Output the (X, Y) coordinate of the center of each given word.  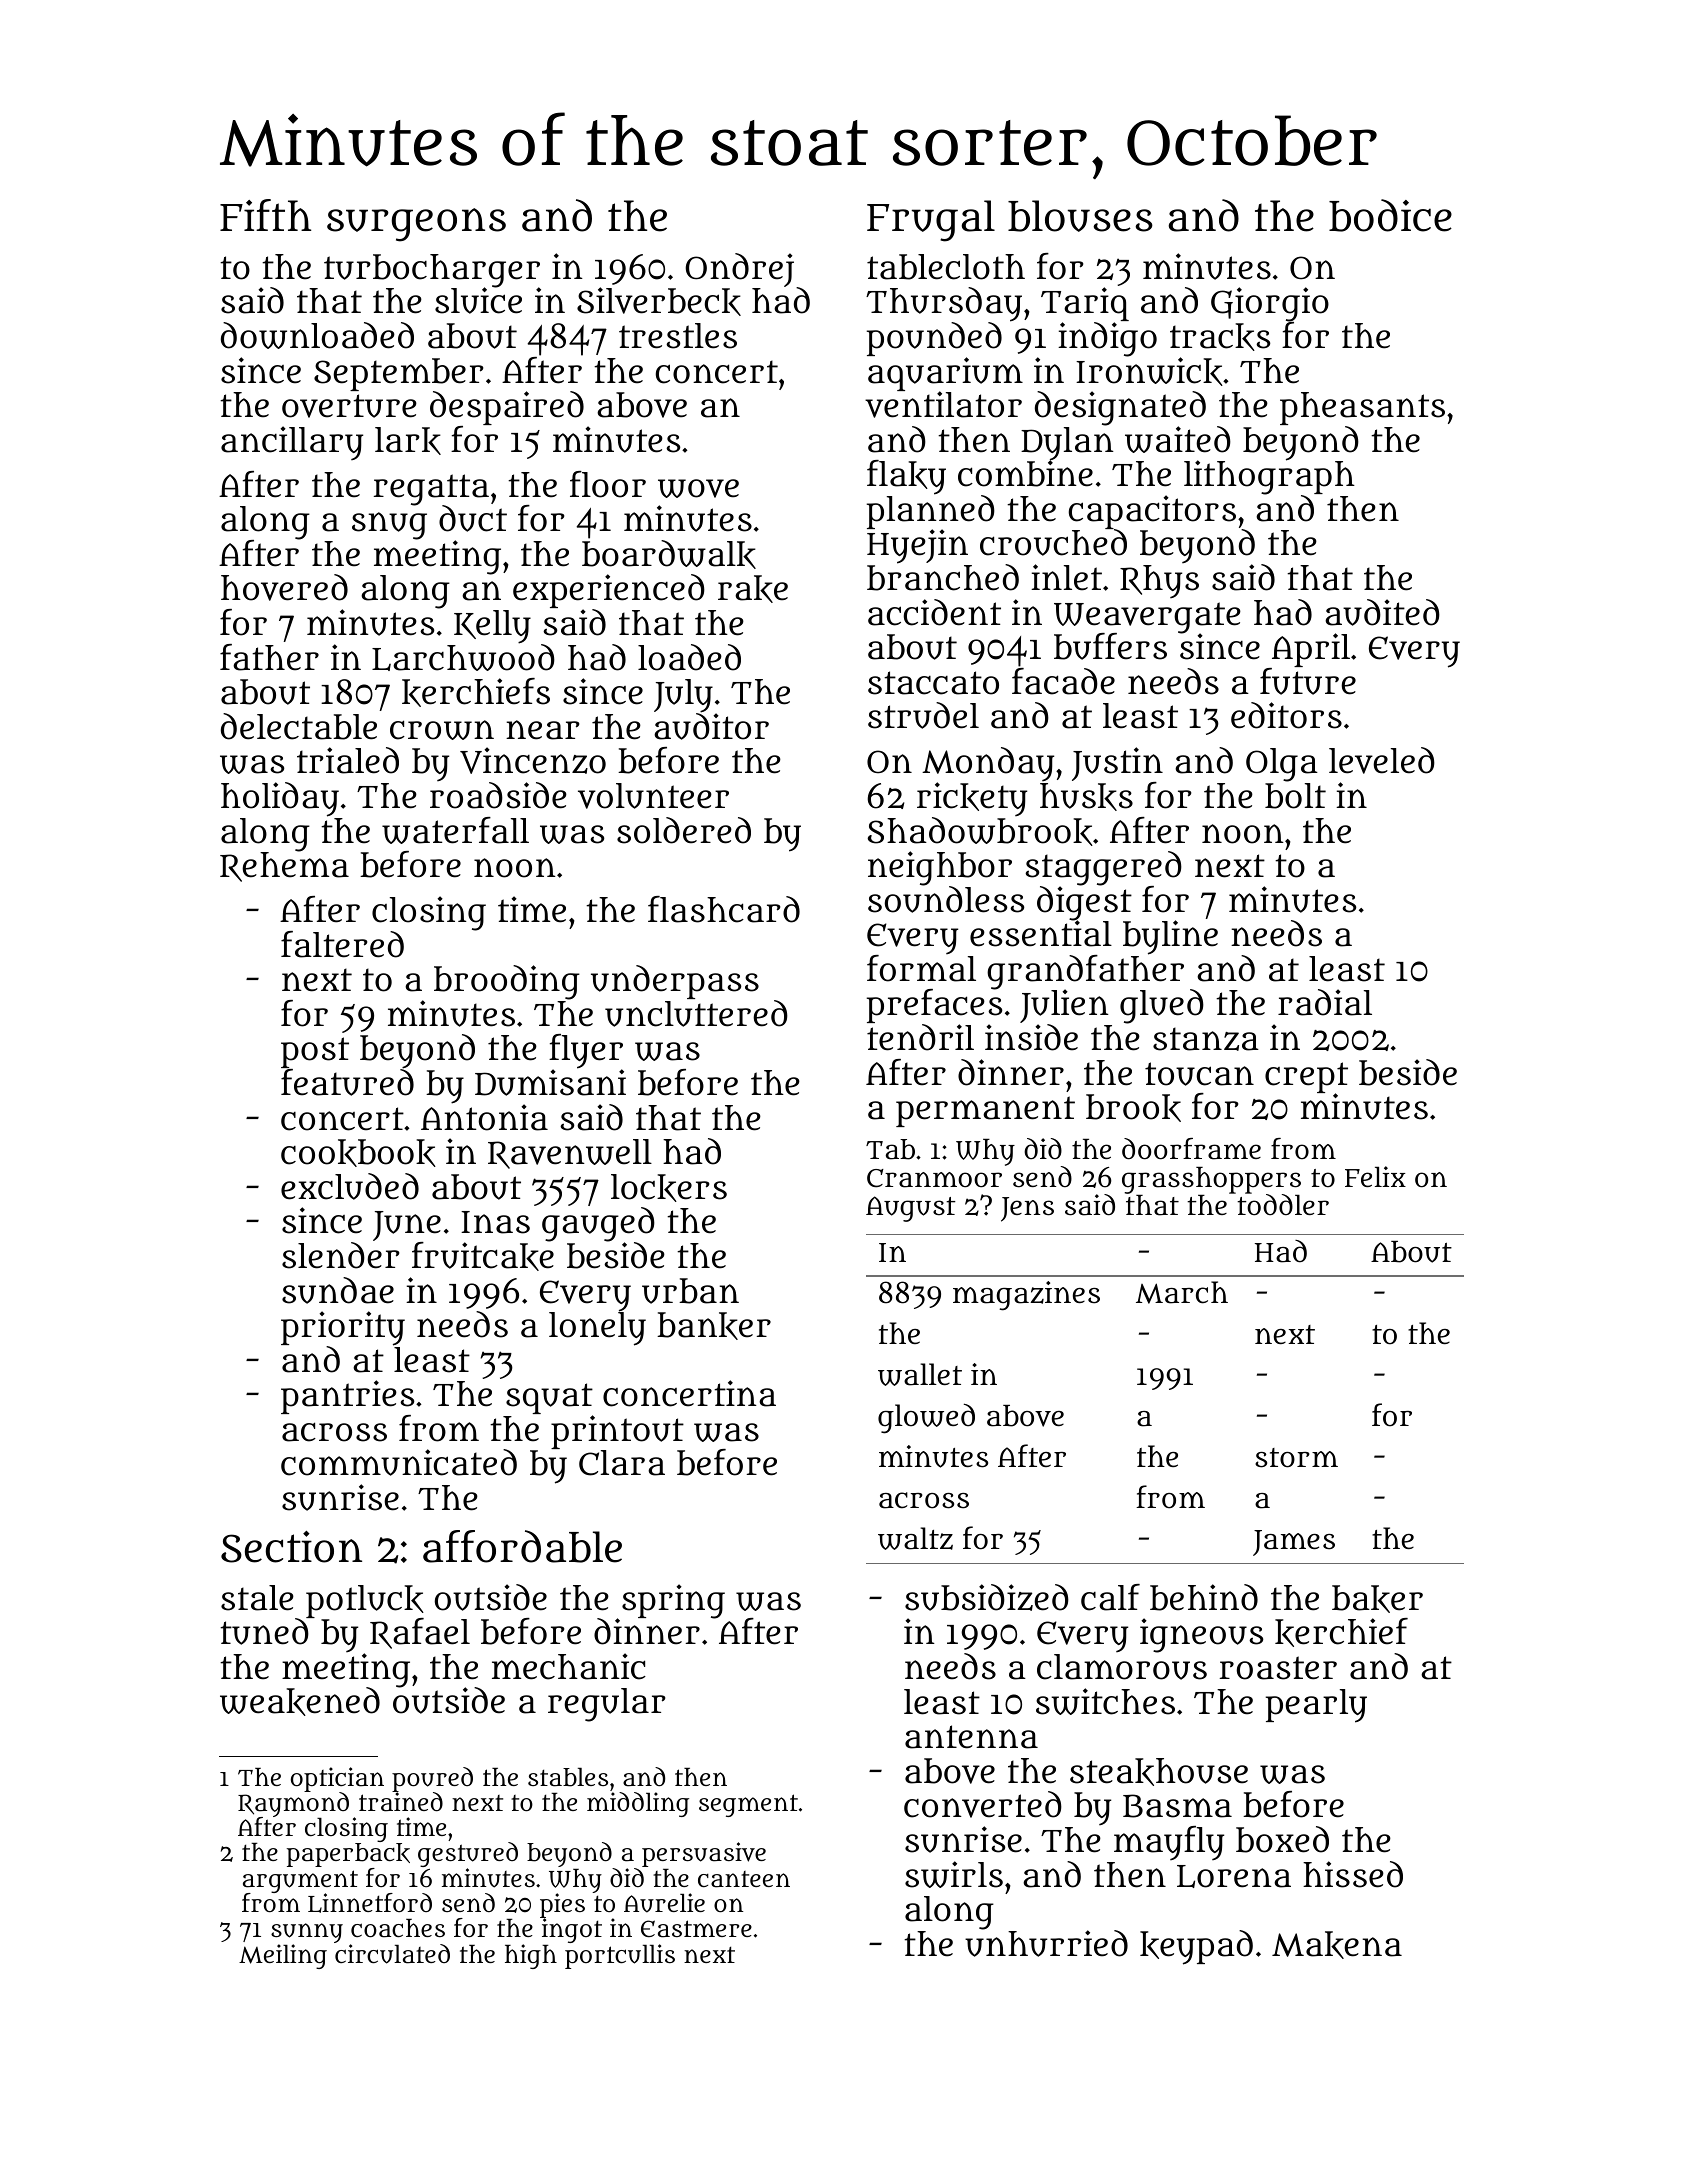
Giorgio (1270, 304)
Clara (622, 1463)
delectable (299, 726)
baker (1377, 1599)
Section (291, 1547)
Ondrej (741, 270)
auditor (711, 726)
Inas (495, 1222)
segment (748, 1805)
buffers (1110, 646)
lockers (669, 1188)
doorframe (1191, 1149)
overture (349, 406)
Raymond (293, 1805)
